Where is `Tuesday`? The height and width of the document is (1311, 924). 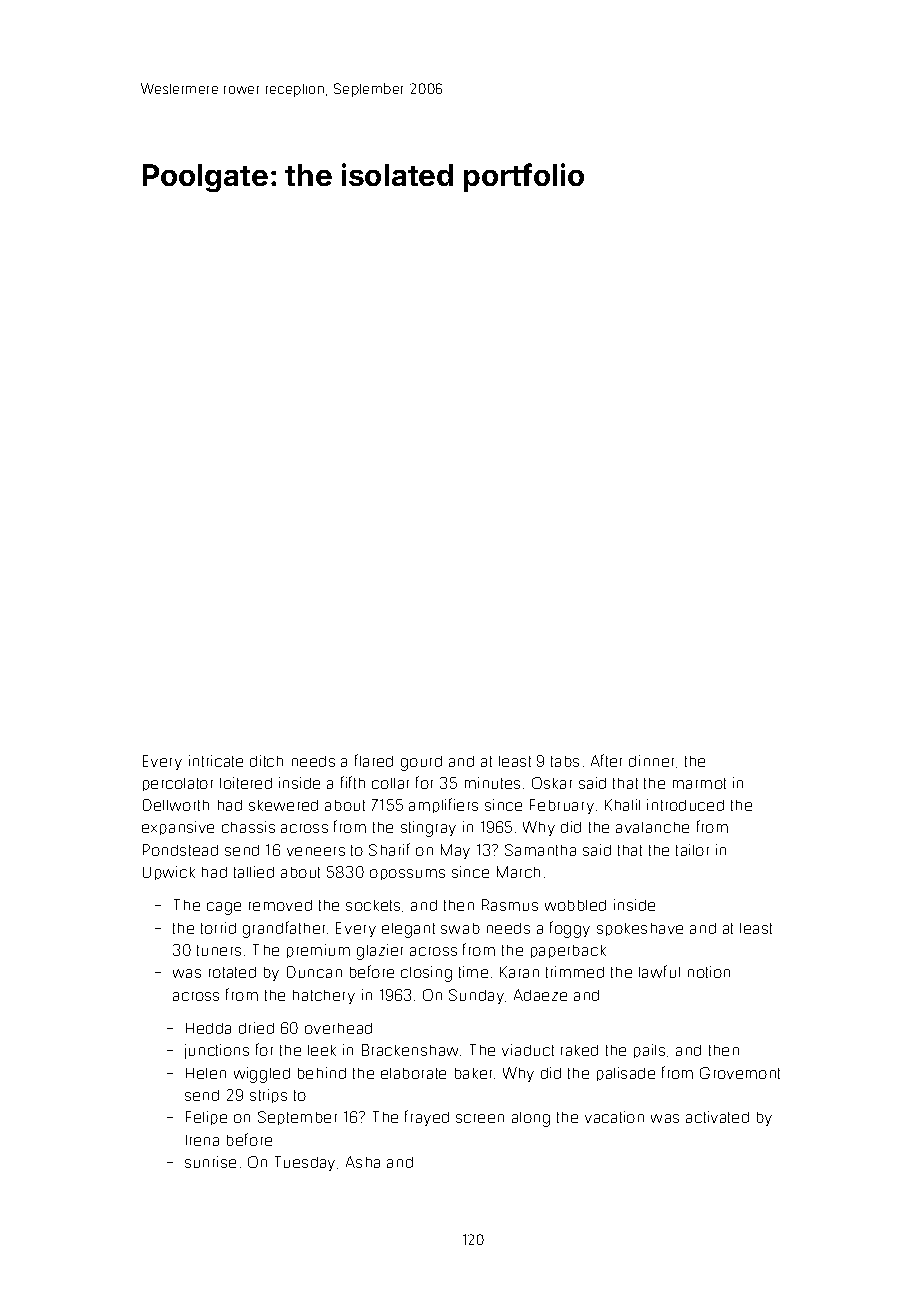 Tuesday is located at coordinates (305, 1163).
